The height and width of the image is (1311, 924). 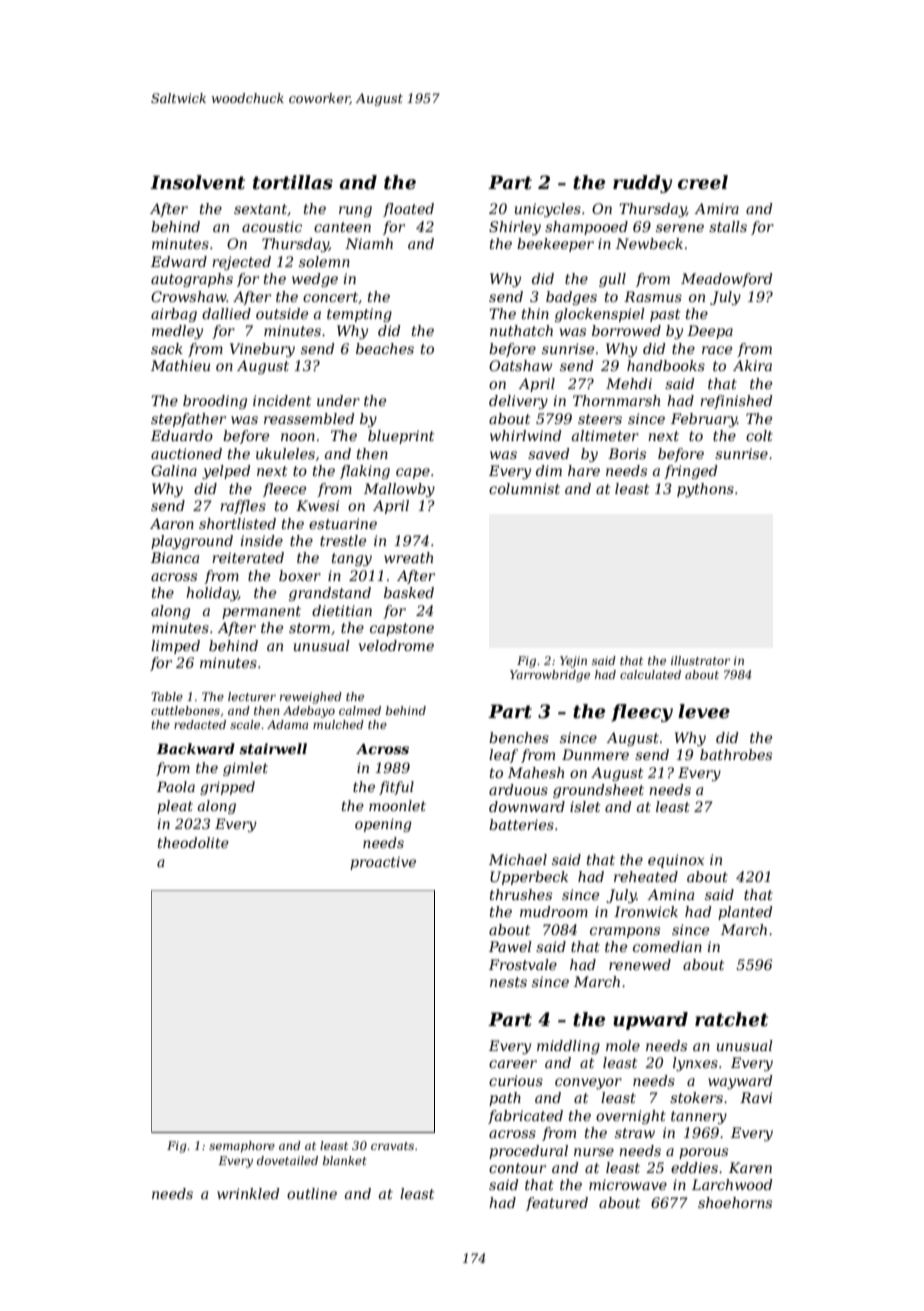 What do you see at coordinates (408, 210) in the image?
I see `floated` at bounding box center [408, 210].
